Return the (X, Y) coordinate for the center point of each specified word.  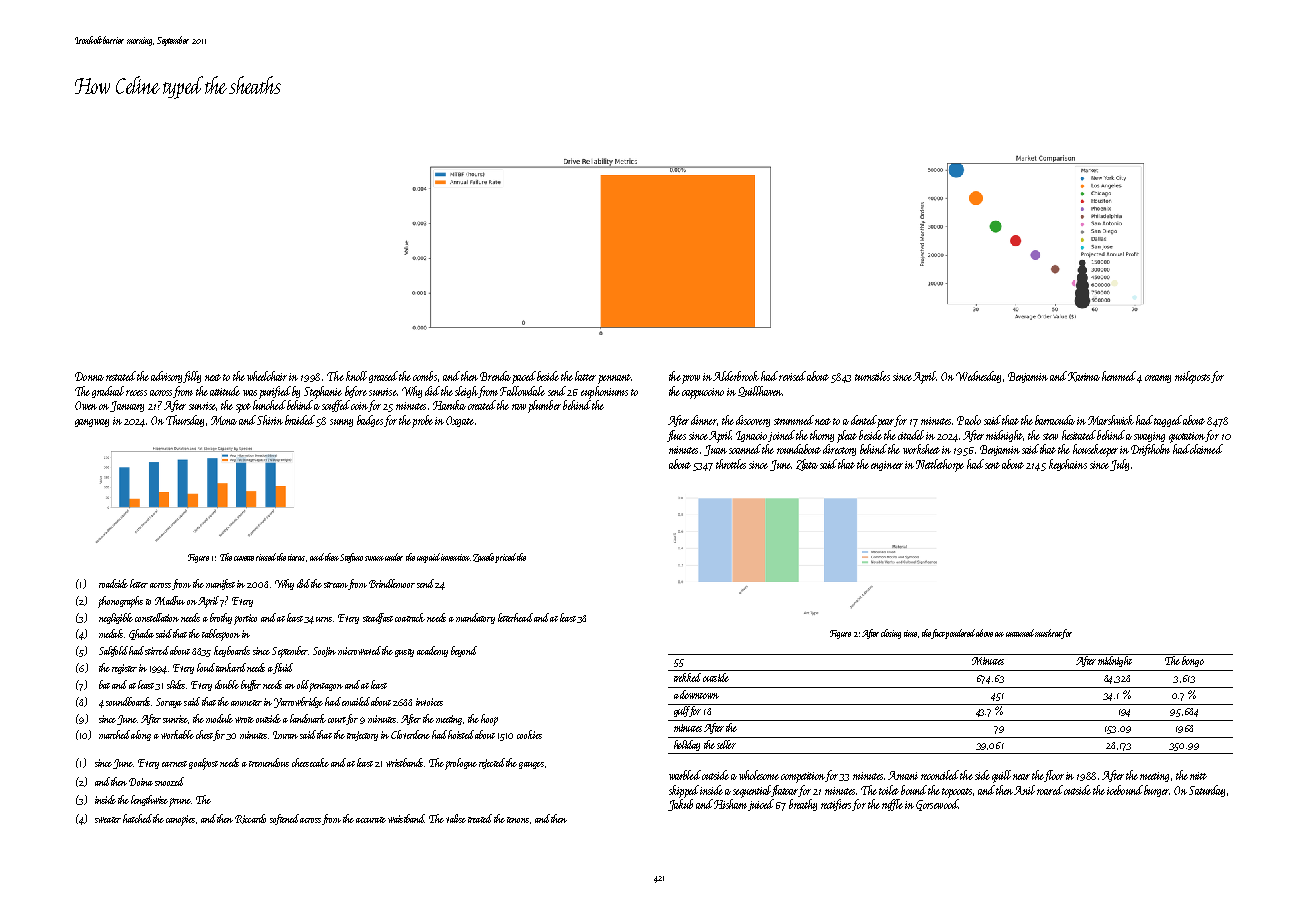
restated (121, 376)
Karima (1084, 377)
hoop (489, 720)
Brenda (495, 376)
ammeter (246, 703)
